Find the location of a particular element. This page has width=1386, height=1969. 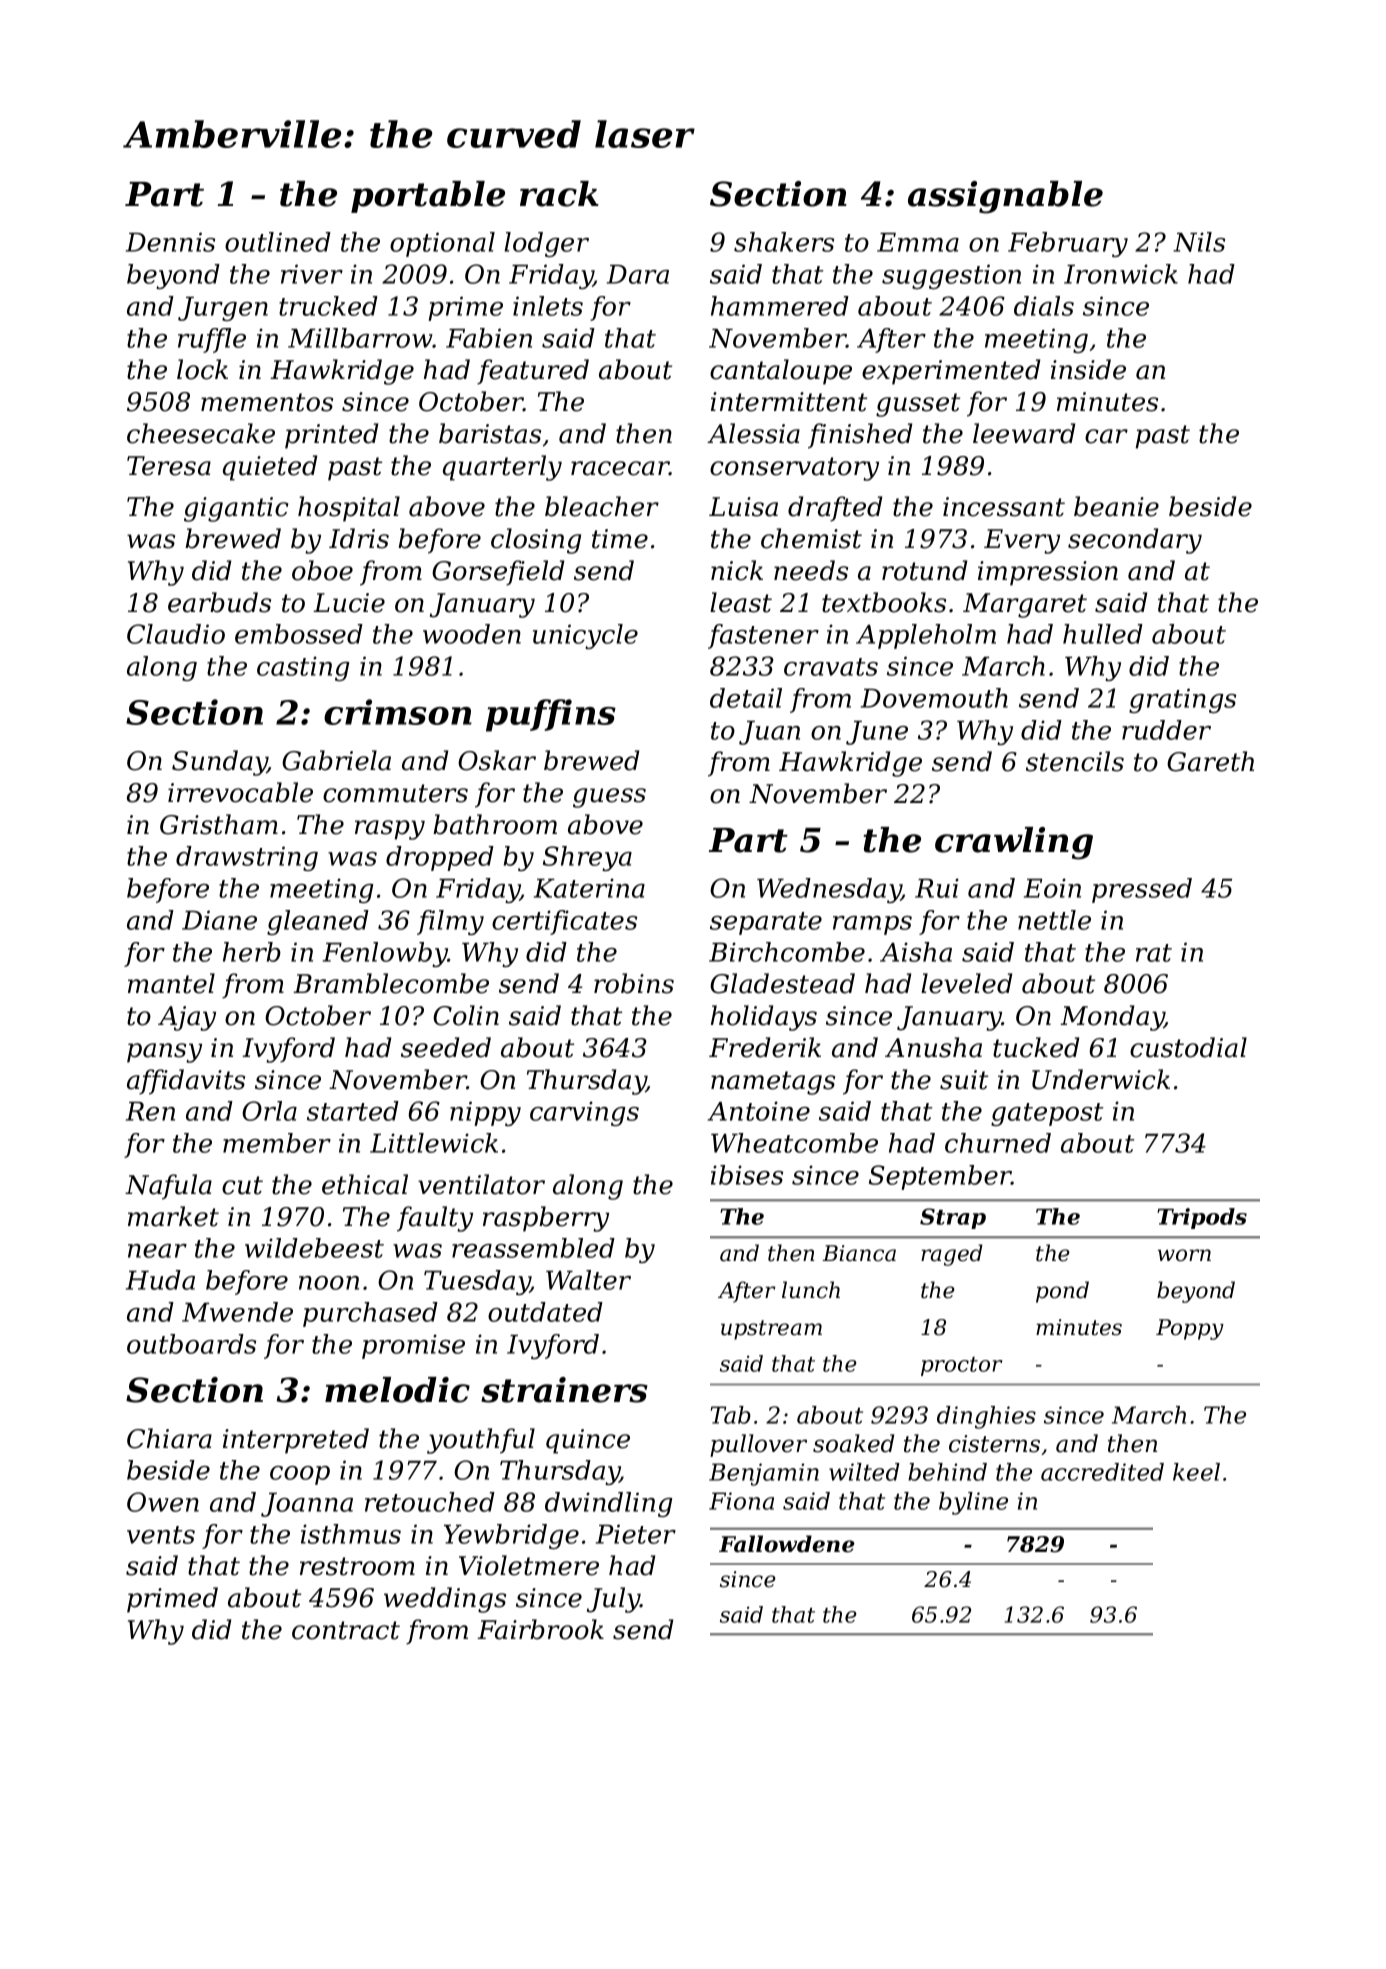

Nils is located at coordinates (1199, 242).
